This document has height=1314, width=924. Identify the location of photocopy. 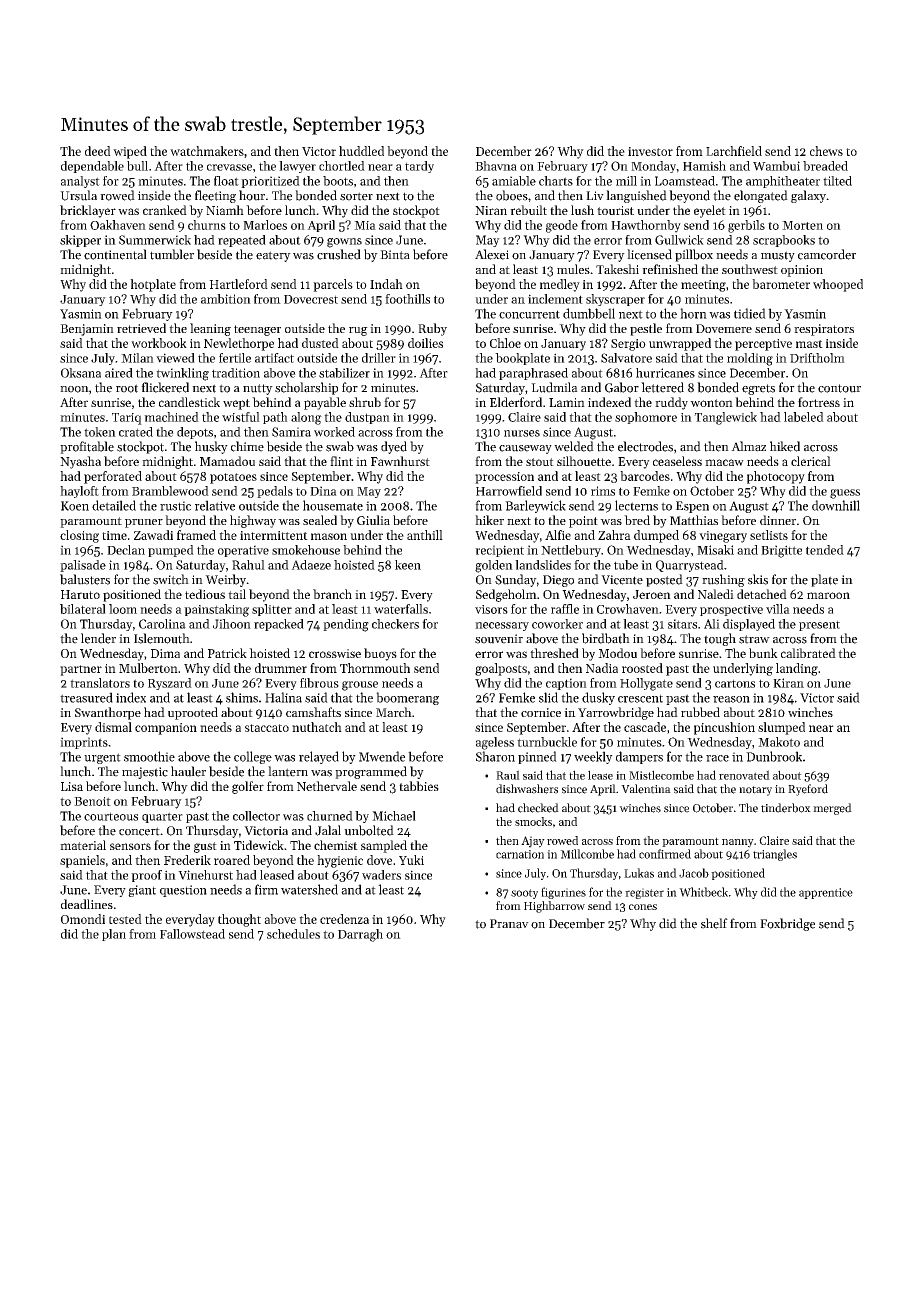
(776, 477).
